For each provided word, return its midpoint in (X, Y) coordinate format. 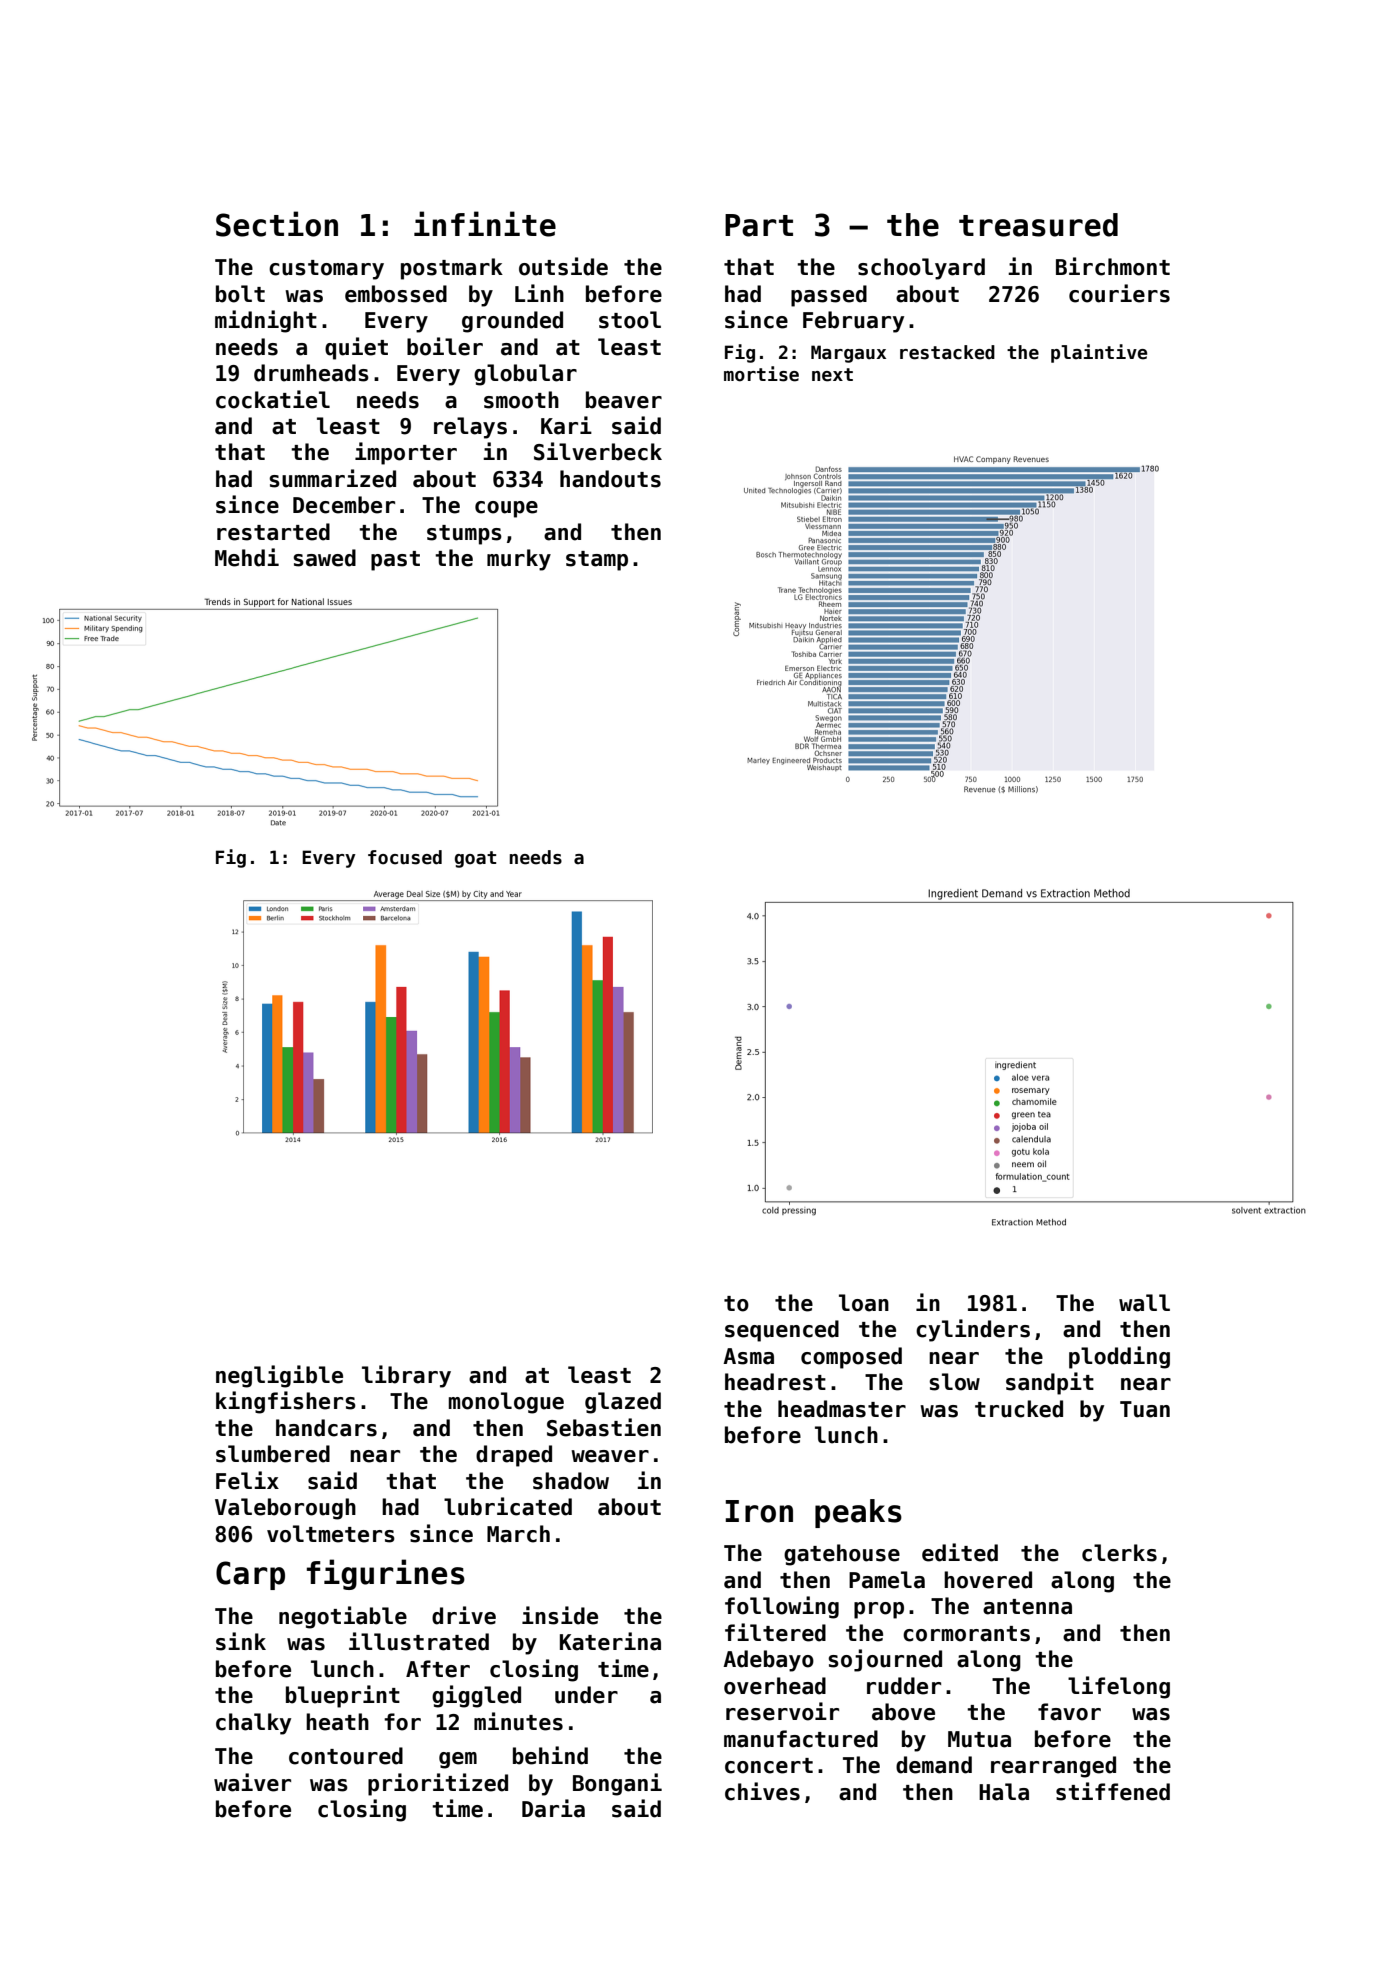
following (782, 1607)
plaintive (1099, 353)
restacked (947, 352)
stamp (597, 561)
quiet (356, 348)
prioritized (438, 1784)
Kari (566, 425)
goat (475, 859)
